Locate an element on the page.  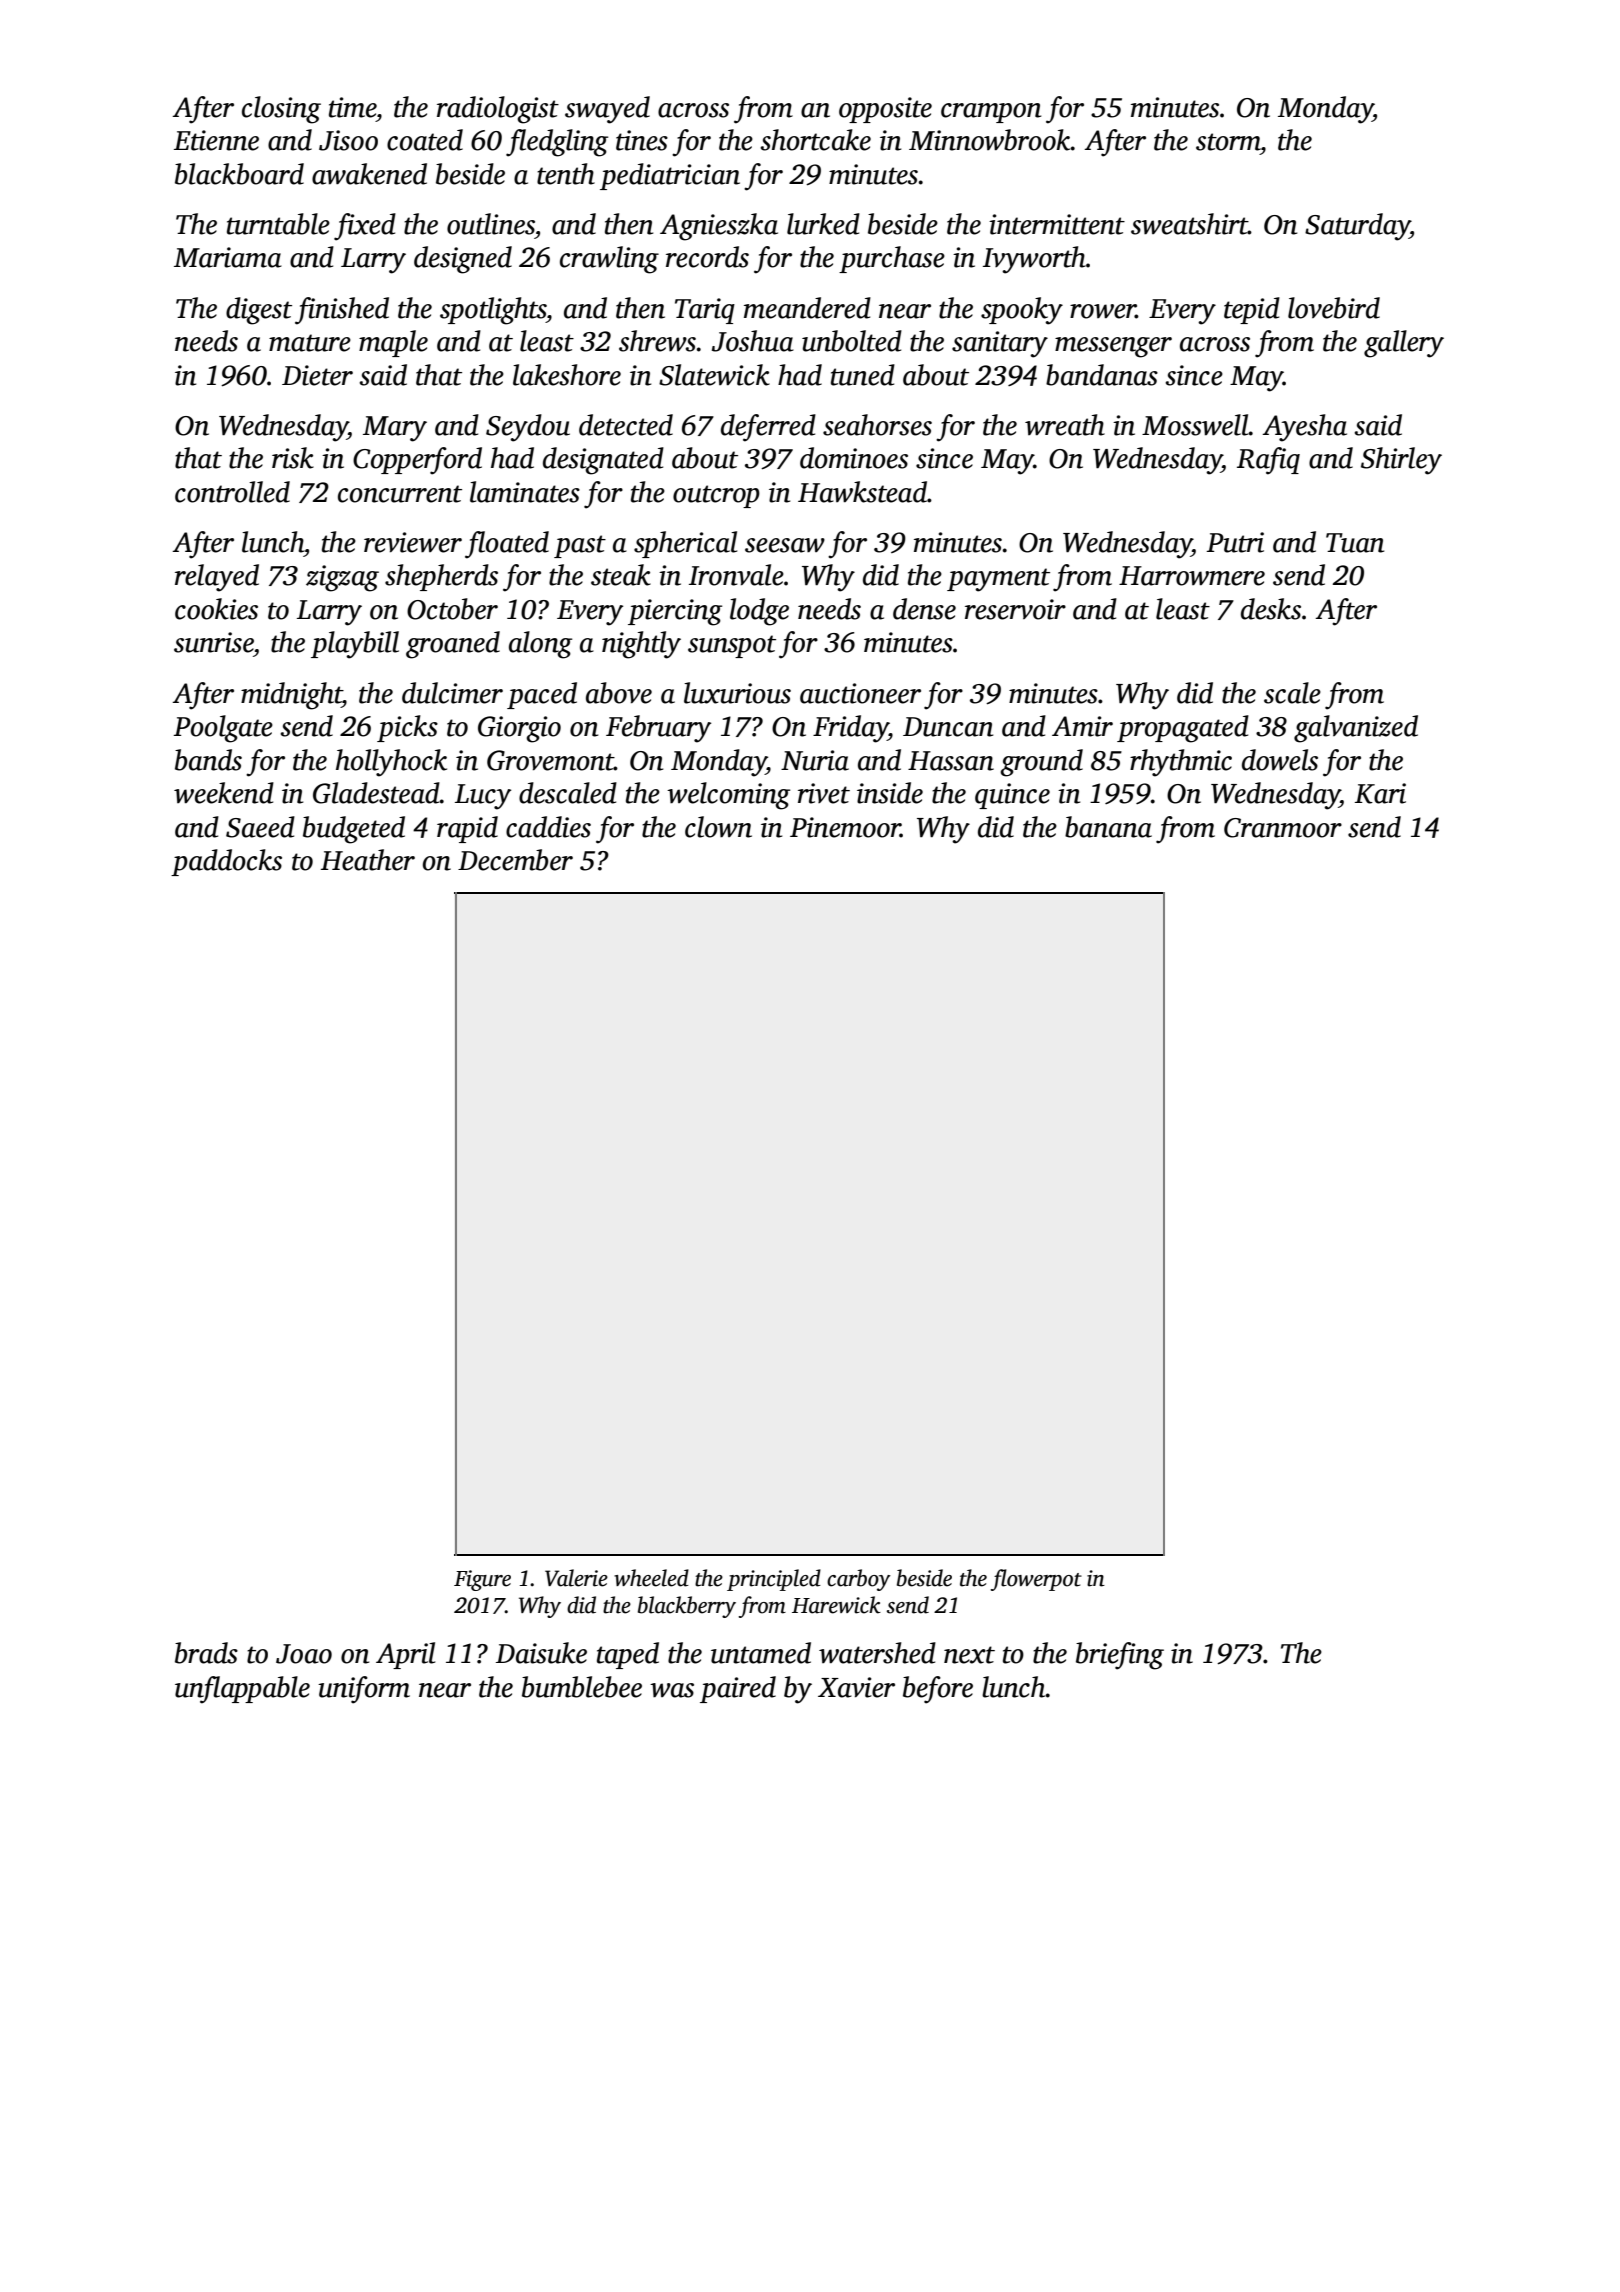
carboy is located at coordinates (859, 1580).
